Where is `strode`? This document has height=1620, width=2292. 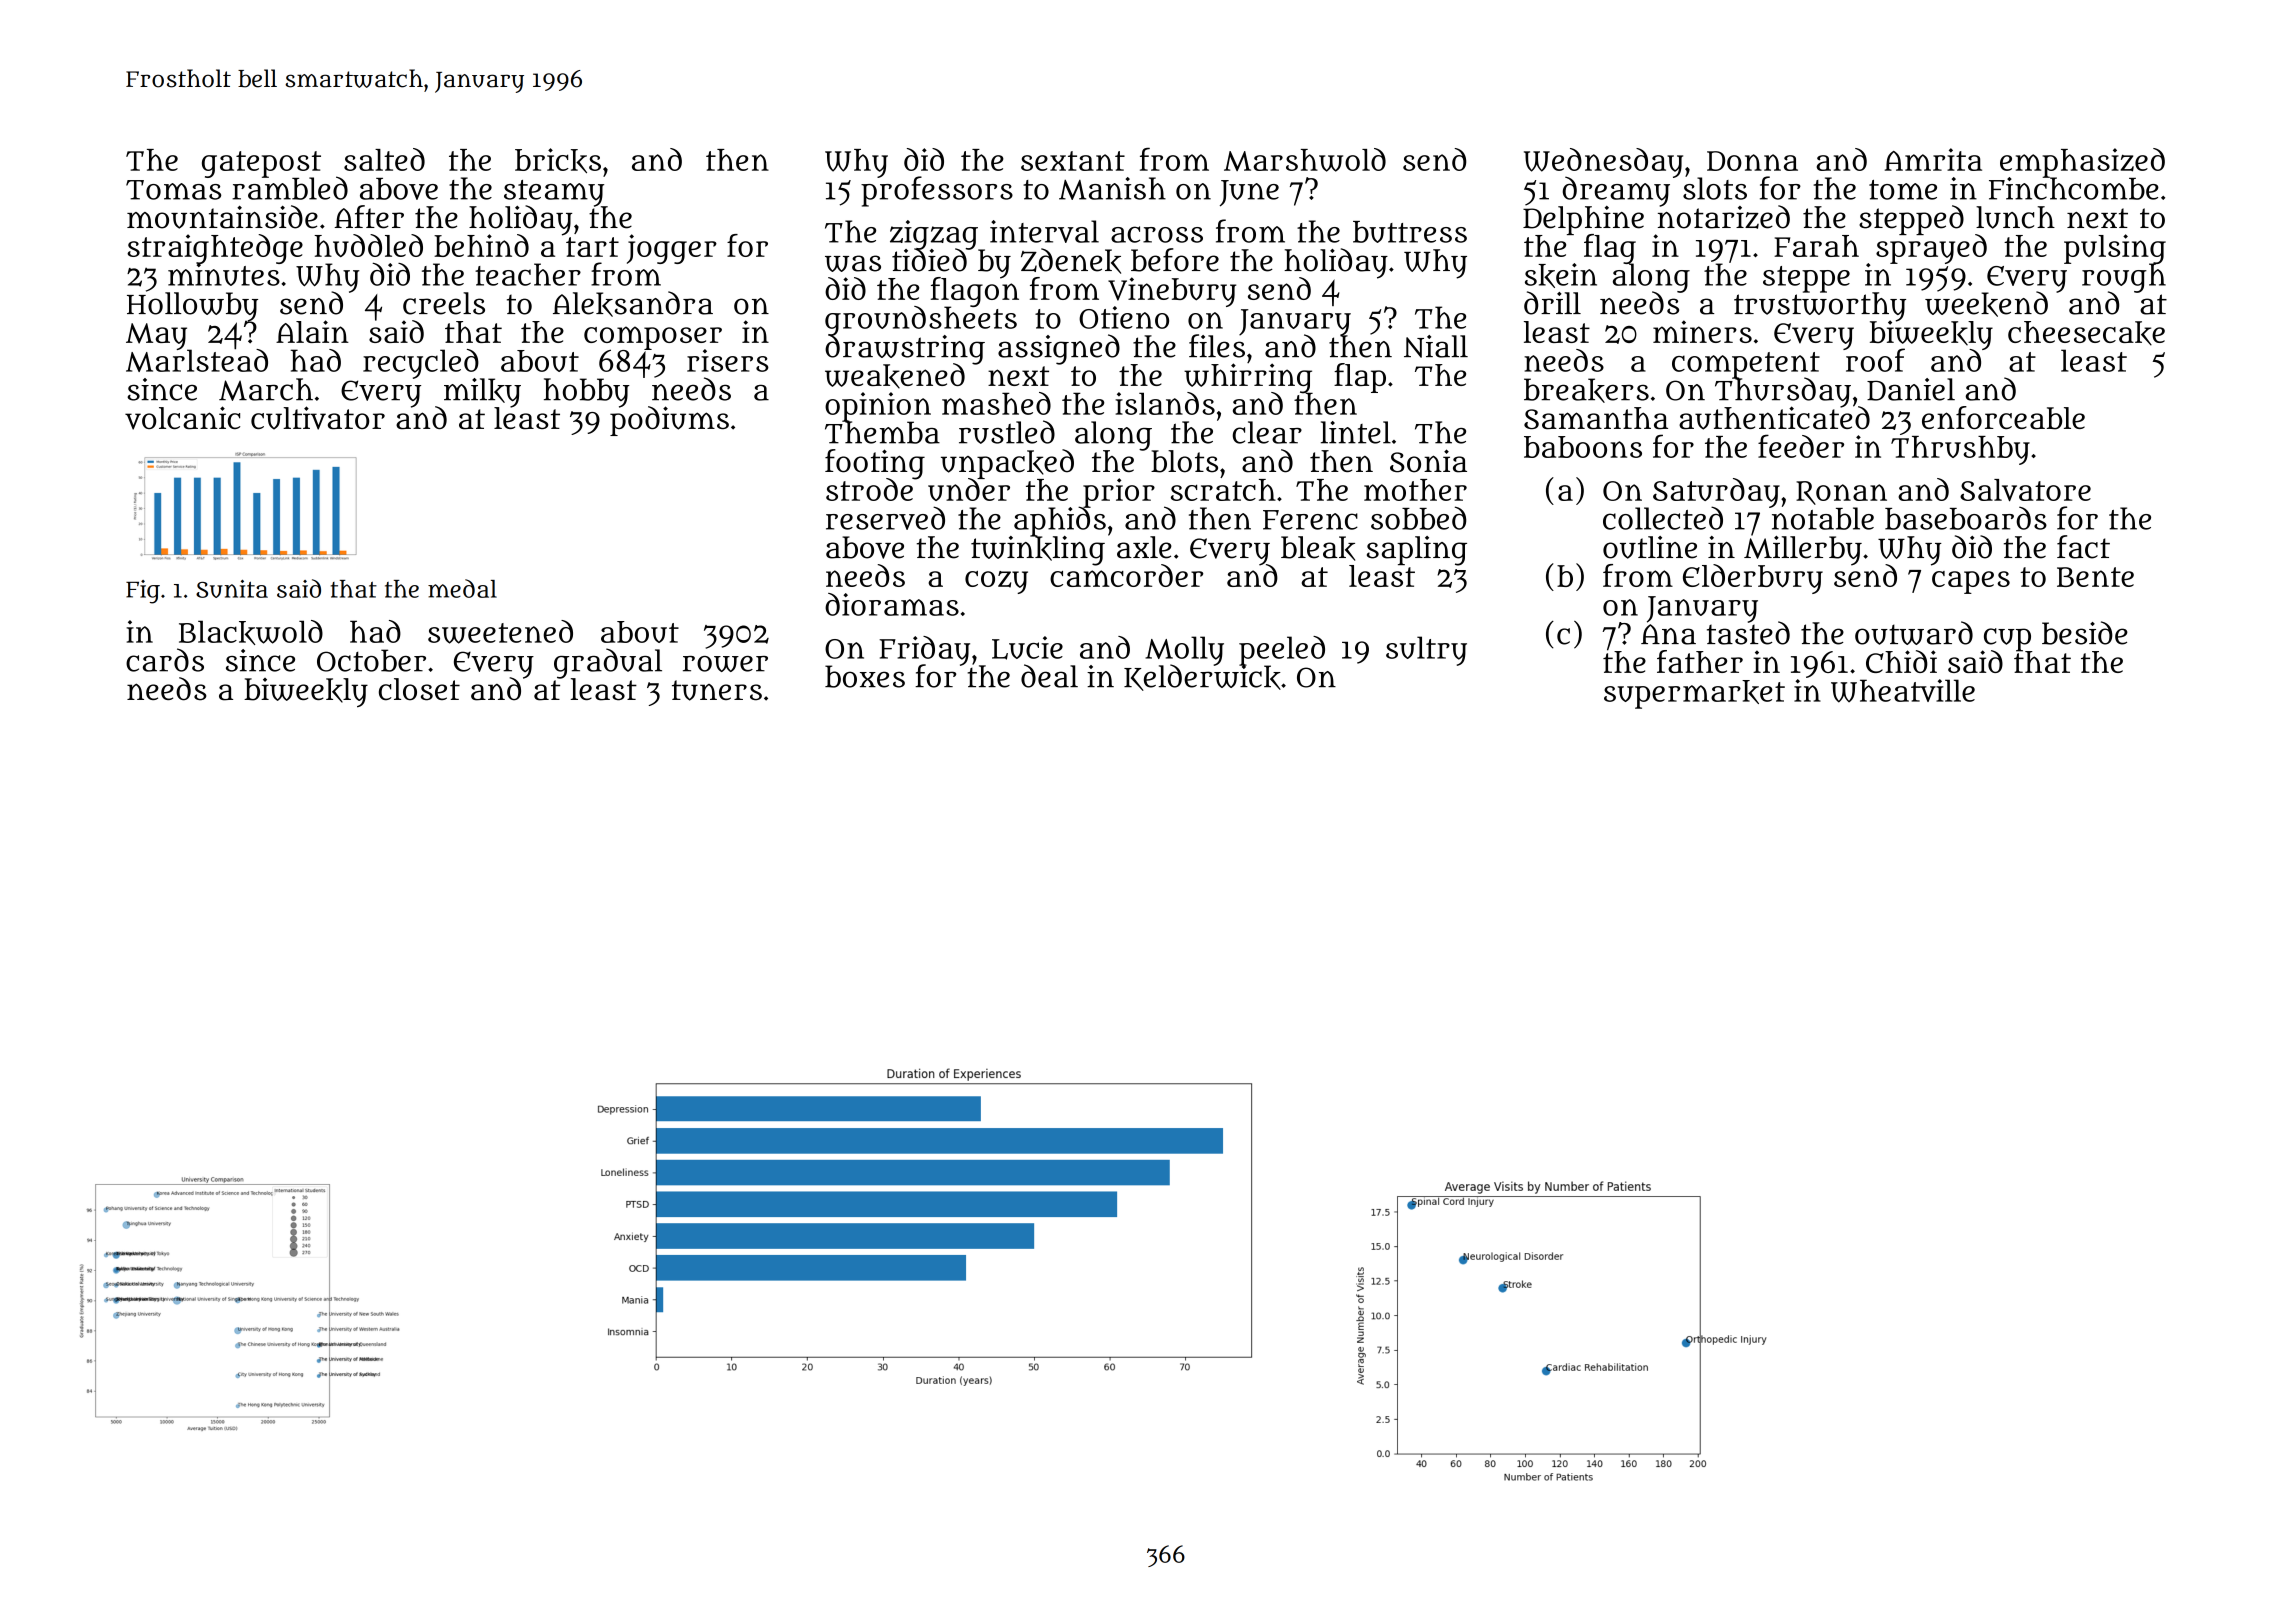
strode is located at coordinates (870, 490).
